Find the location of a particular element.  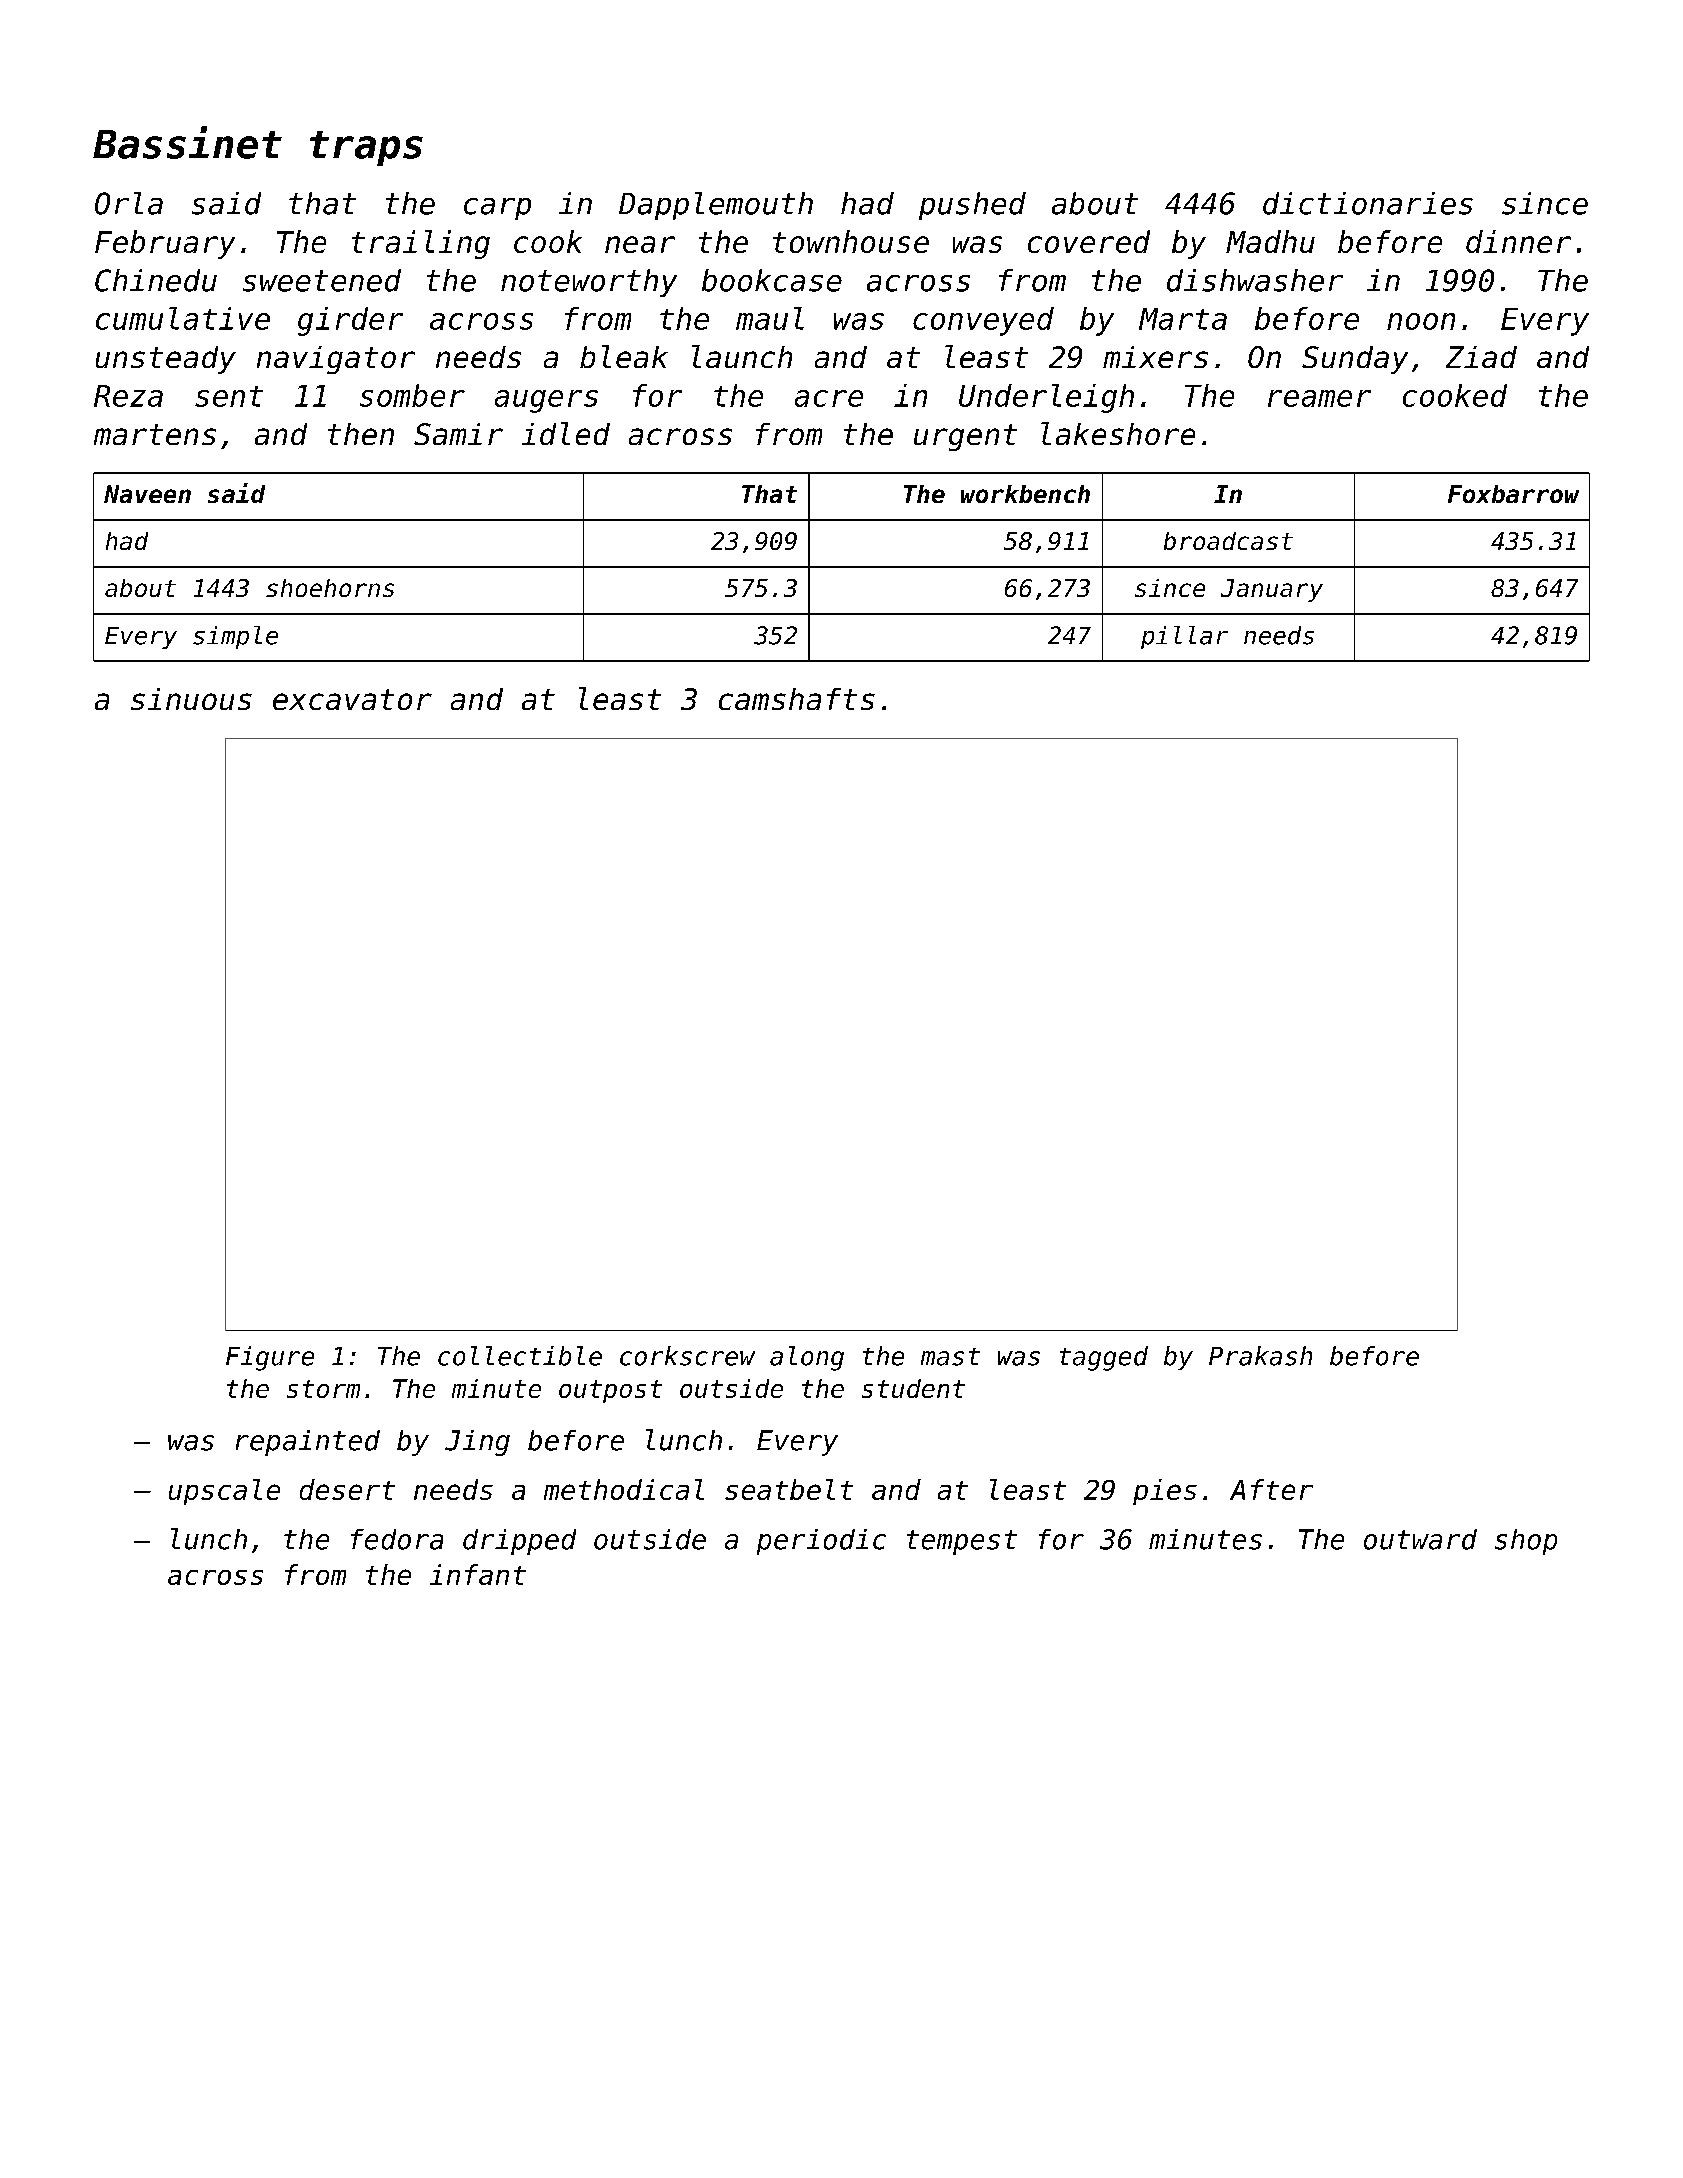

outpost is located at coordinates (610, 1391).
